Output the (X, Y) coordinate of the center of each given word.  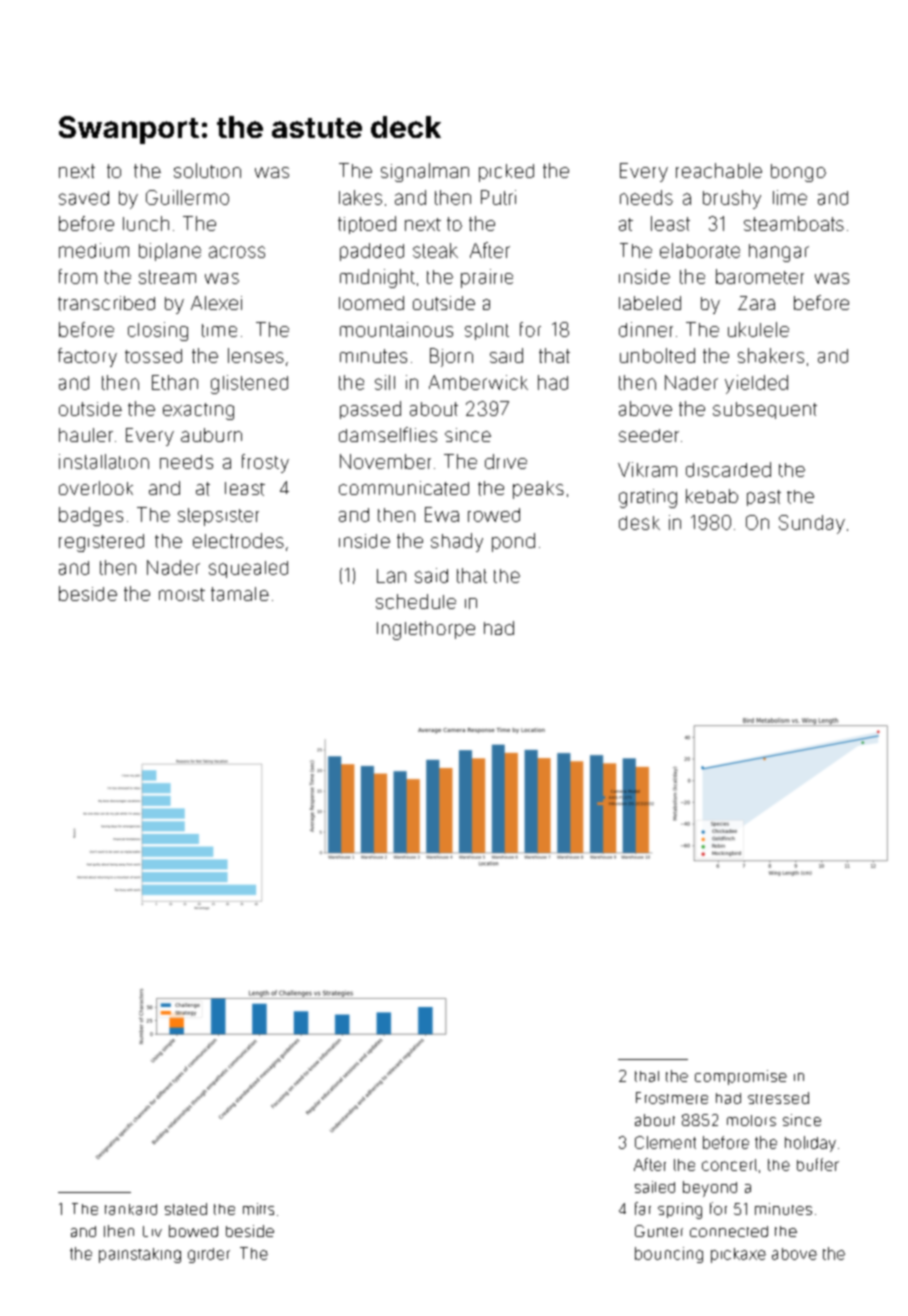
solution (207, 170)
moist (182, 594)
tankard (131, 1209)
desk (639, 523)
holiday (810, 1144)
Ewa (442, 514)
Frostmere (672, 1098)
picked (506, 173)
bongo (798, 173)
